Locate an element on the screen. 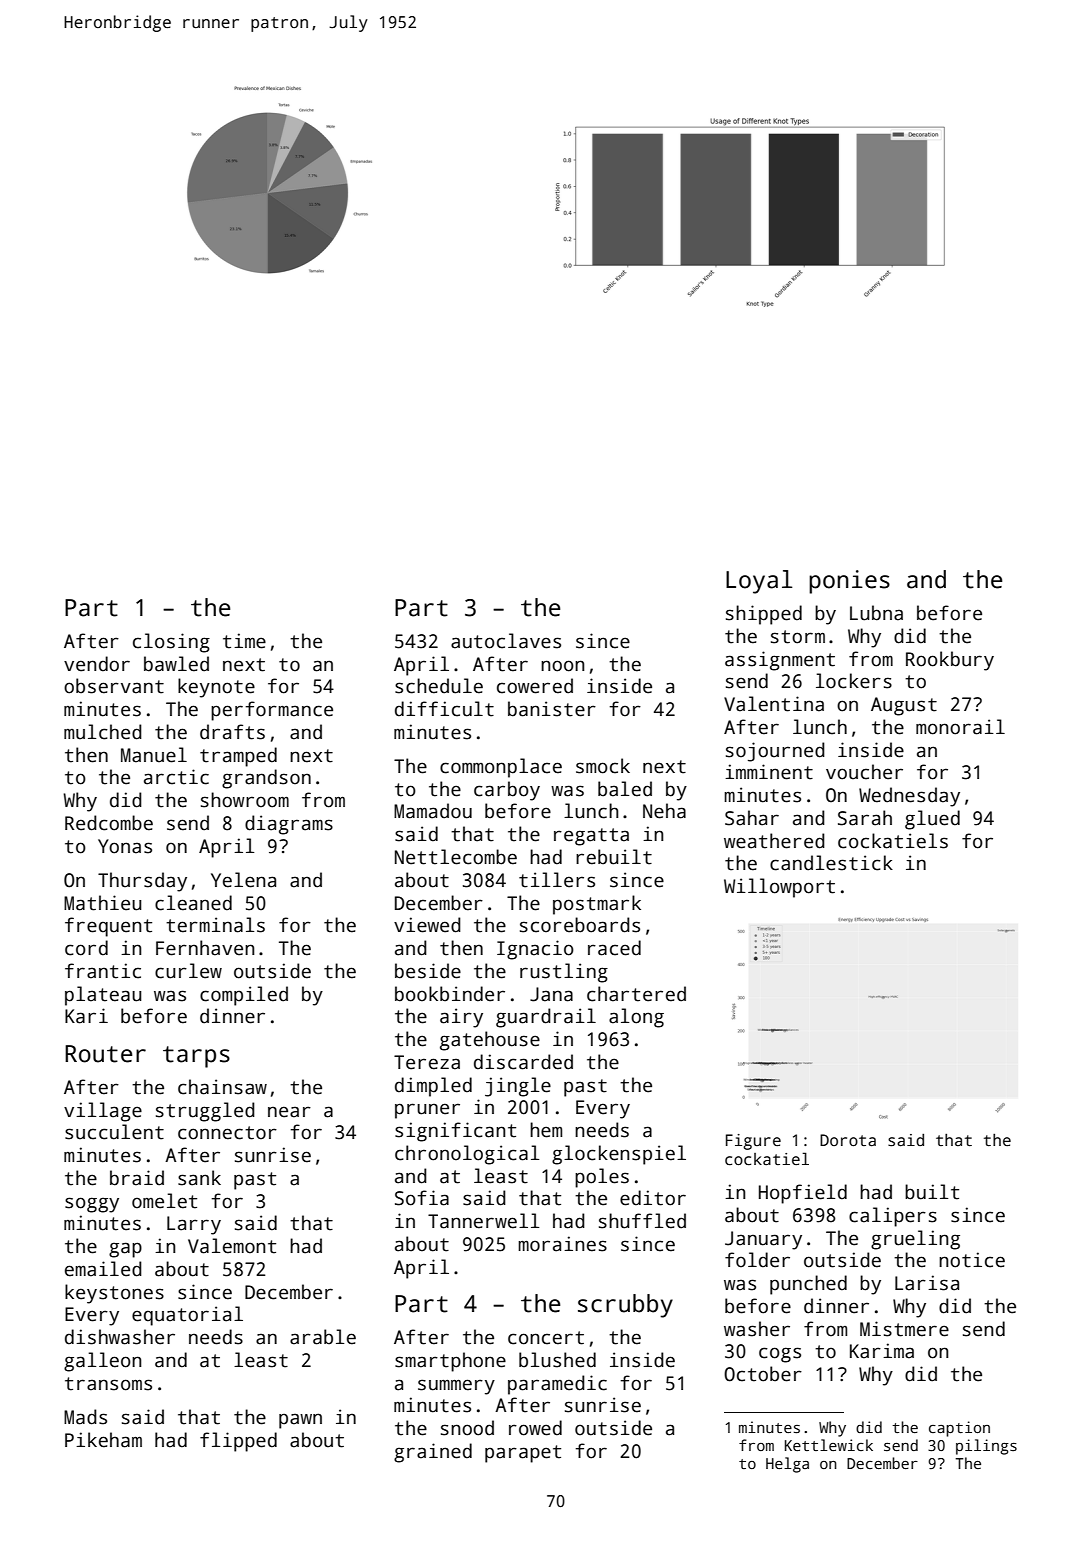 The image size is (1092, 1545). calipers is located at coordinates (893, 1217).
